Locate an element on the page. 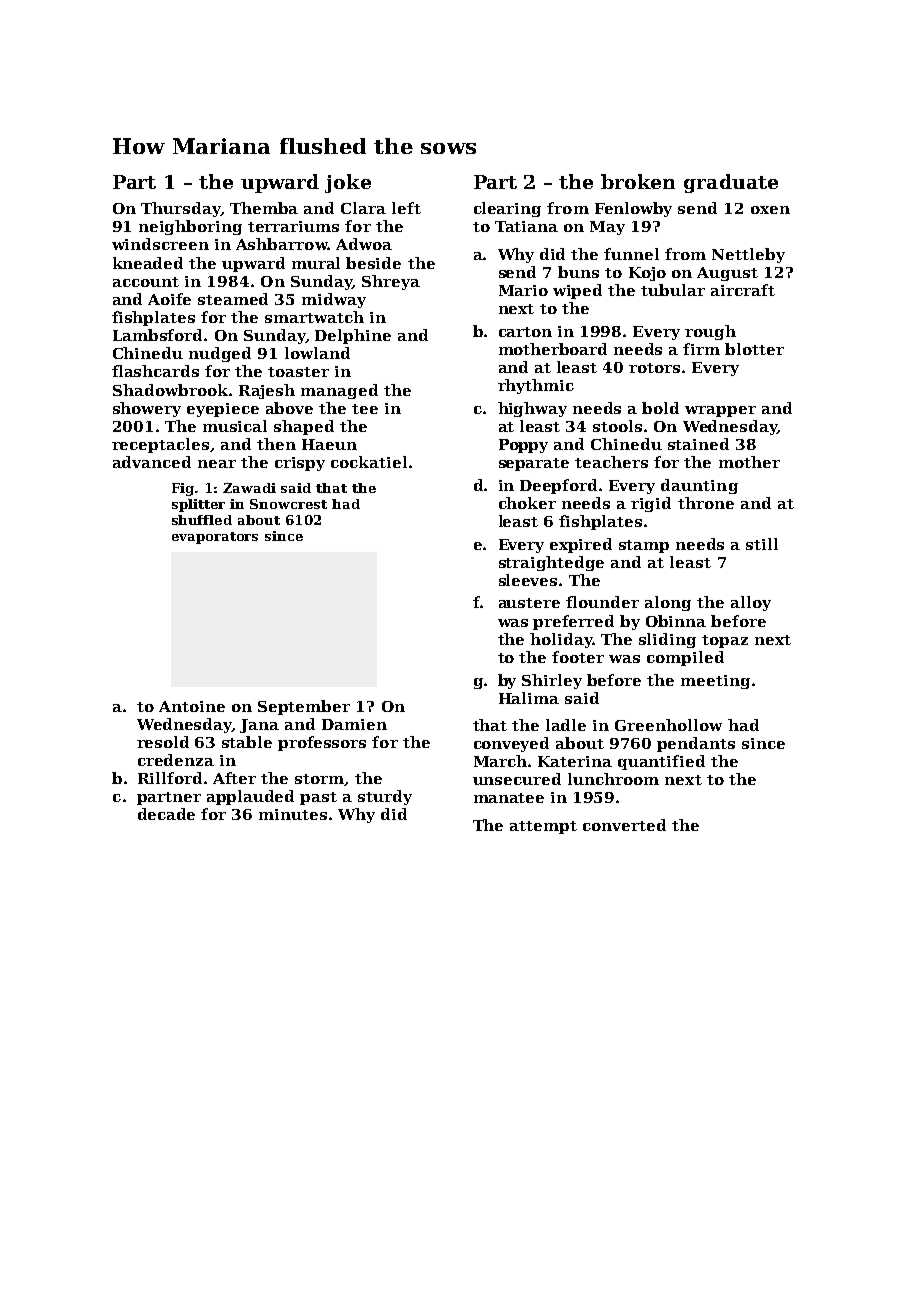  Haeun is located at coordinates (329, 444).
